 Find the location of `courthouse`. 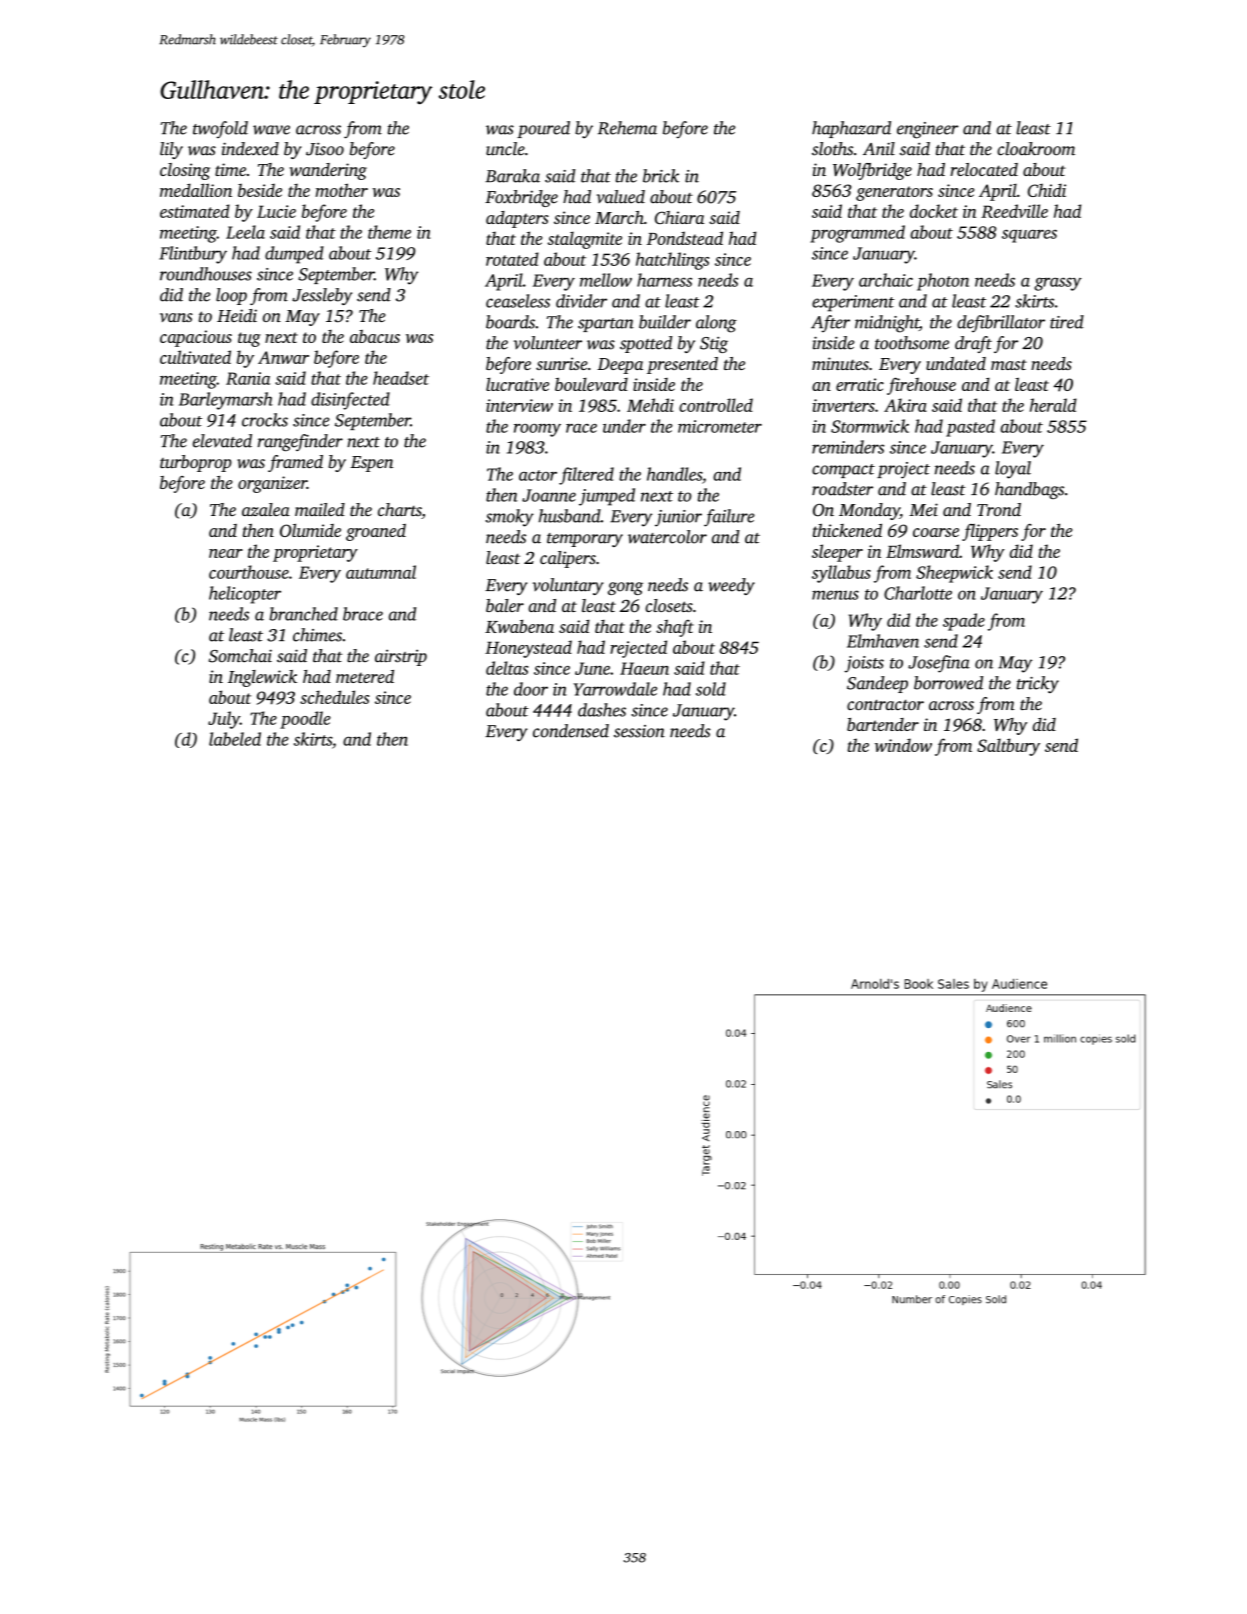

courthouse is located at coordinates (249, 572).
